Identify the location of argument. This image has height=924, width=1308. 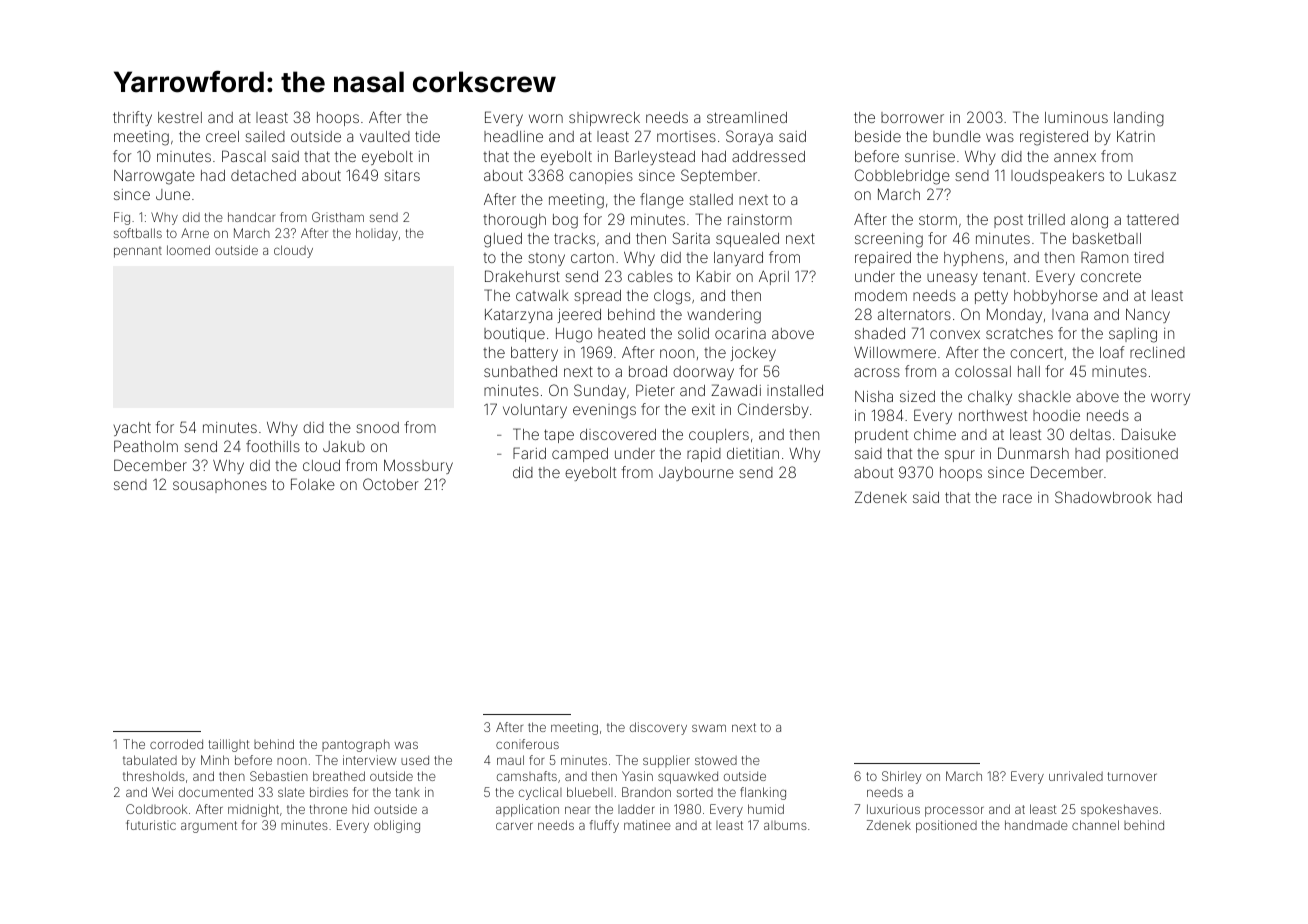
(209, 827).
